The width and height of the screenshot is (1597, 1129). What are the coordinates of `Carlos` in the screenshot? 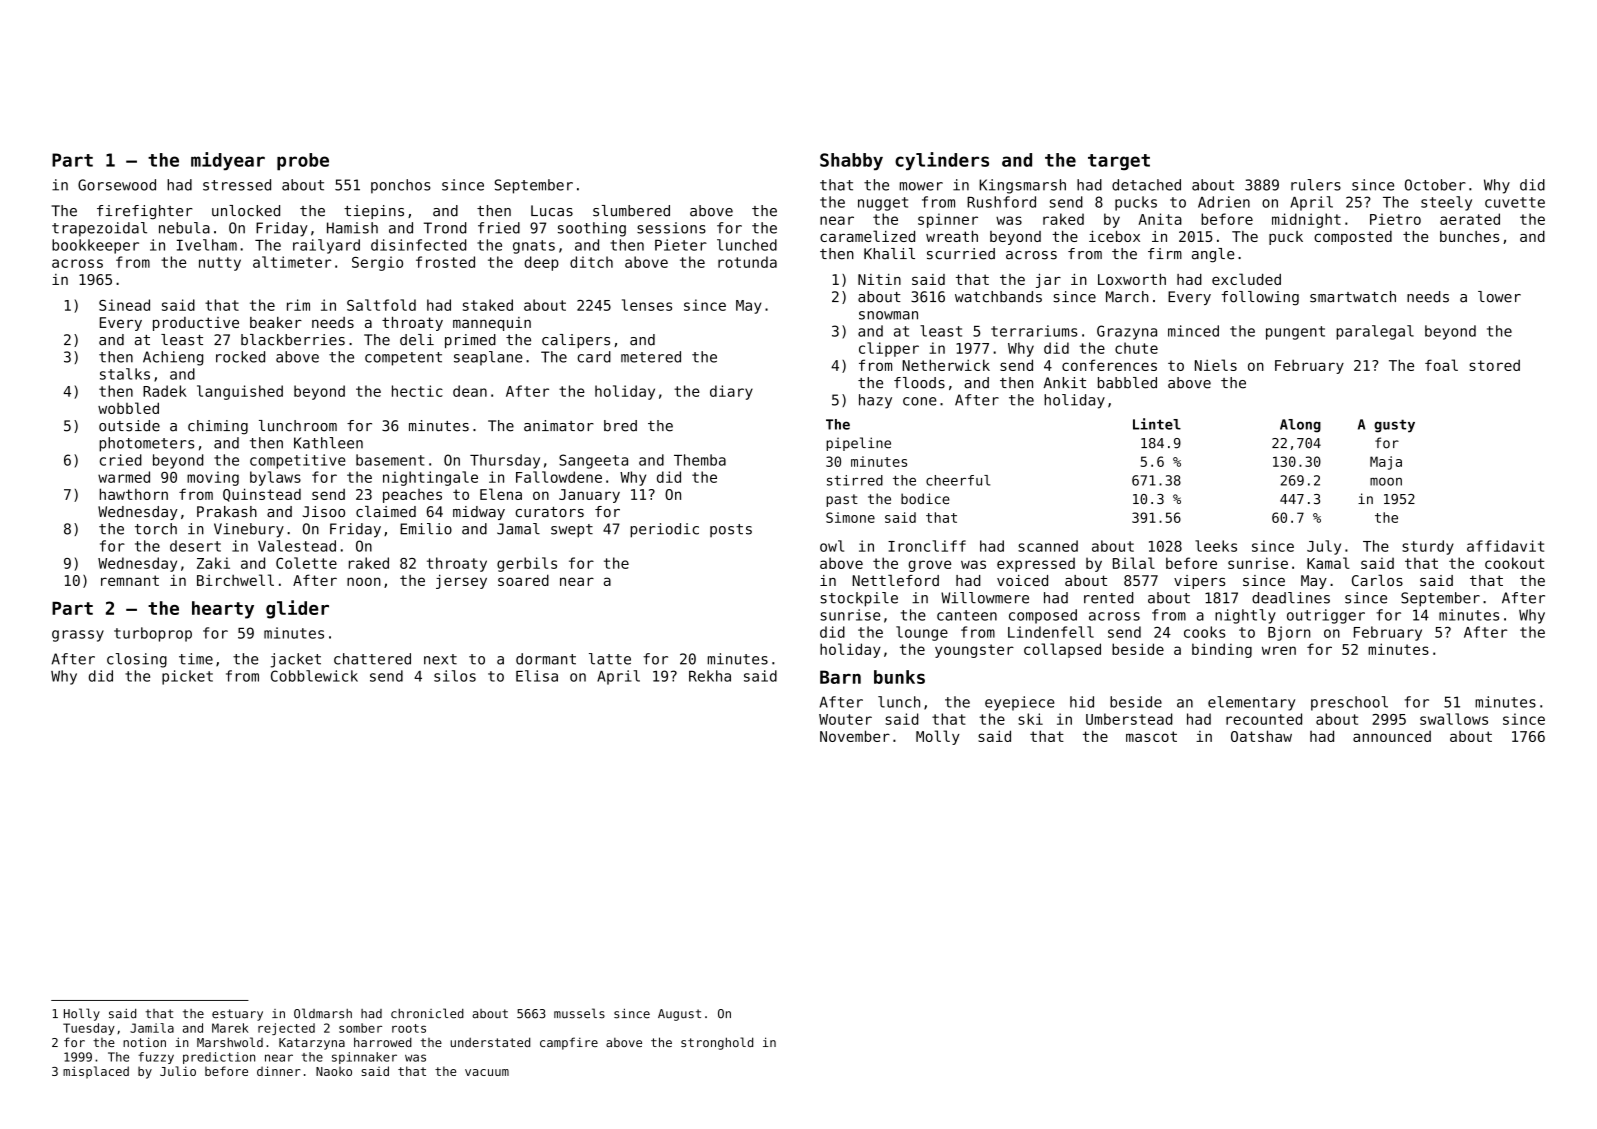 It's located at (1377, 580).
